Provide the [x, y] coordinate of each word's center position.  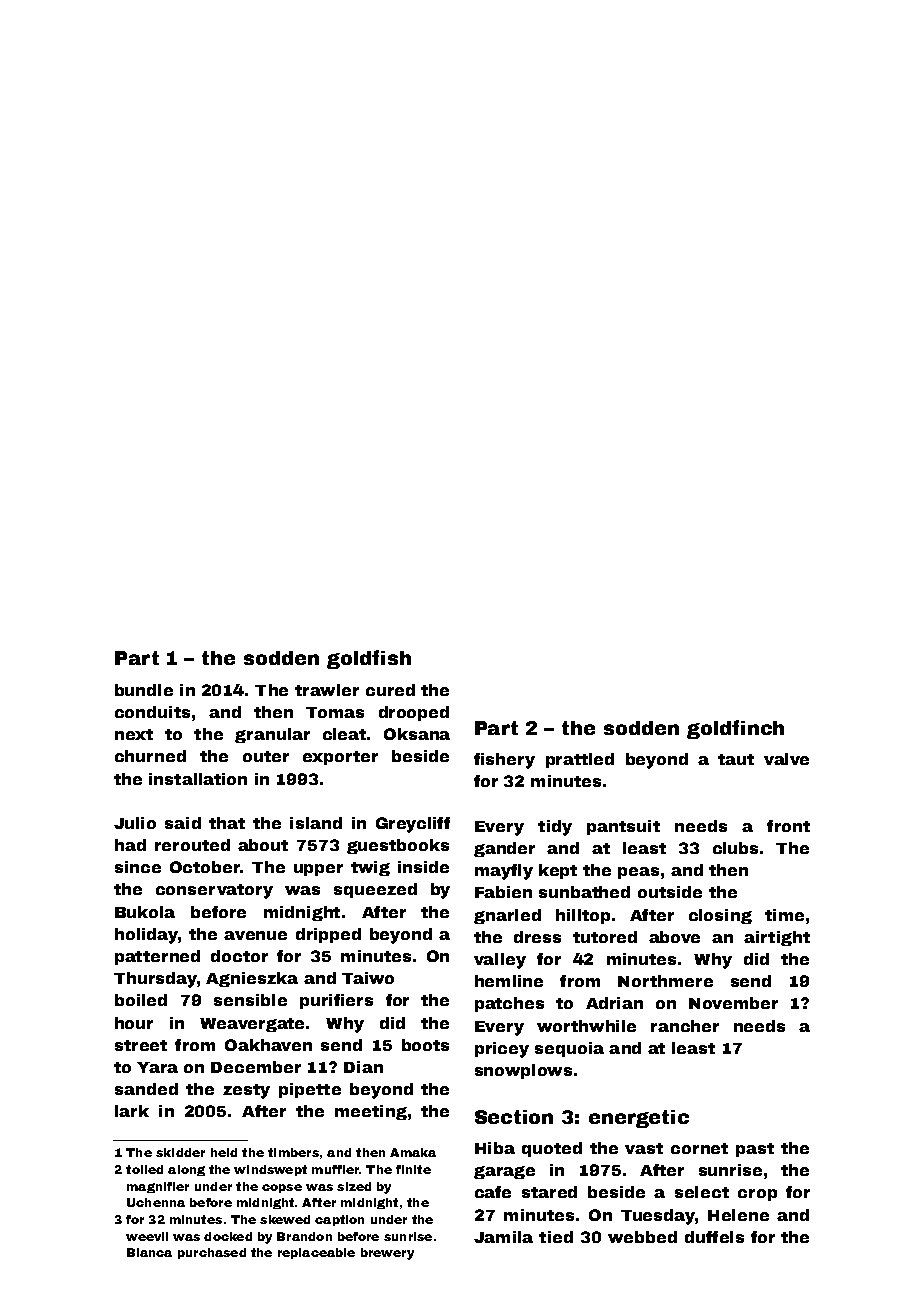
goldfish [369, 659]
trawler [327, 690]
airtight [777, 938]
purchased [212, 1253]
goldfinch [735, 729]
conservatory [214, 891]
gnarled [507, 916]
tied [556, 1237]
